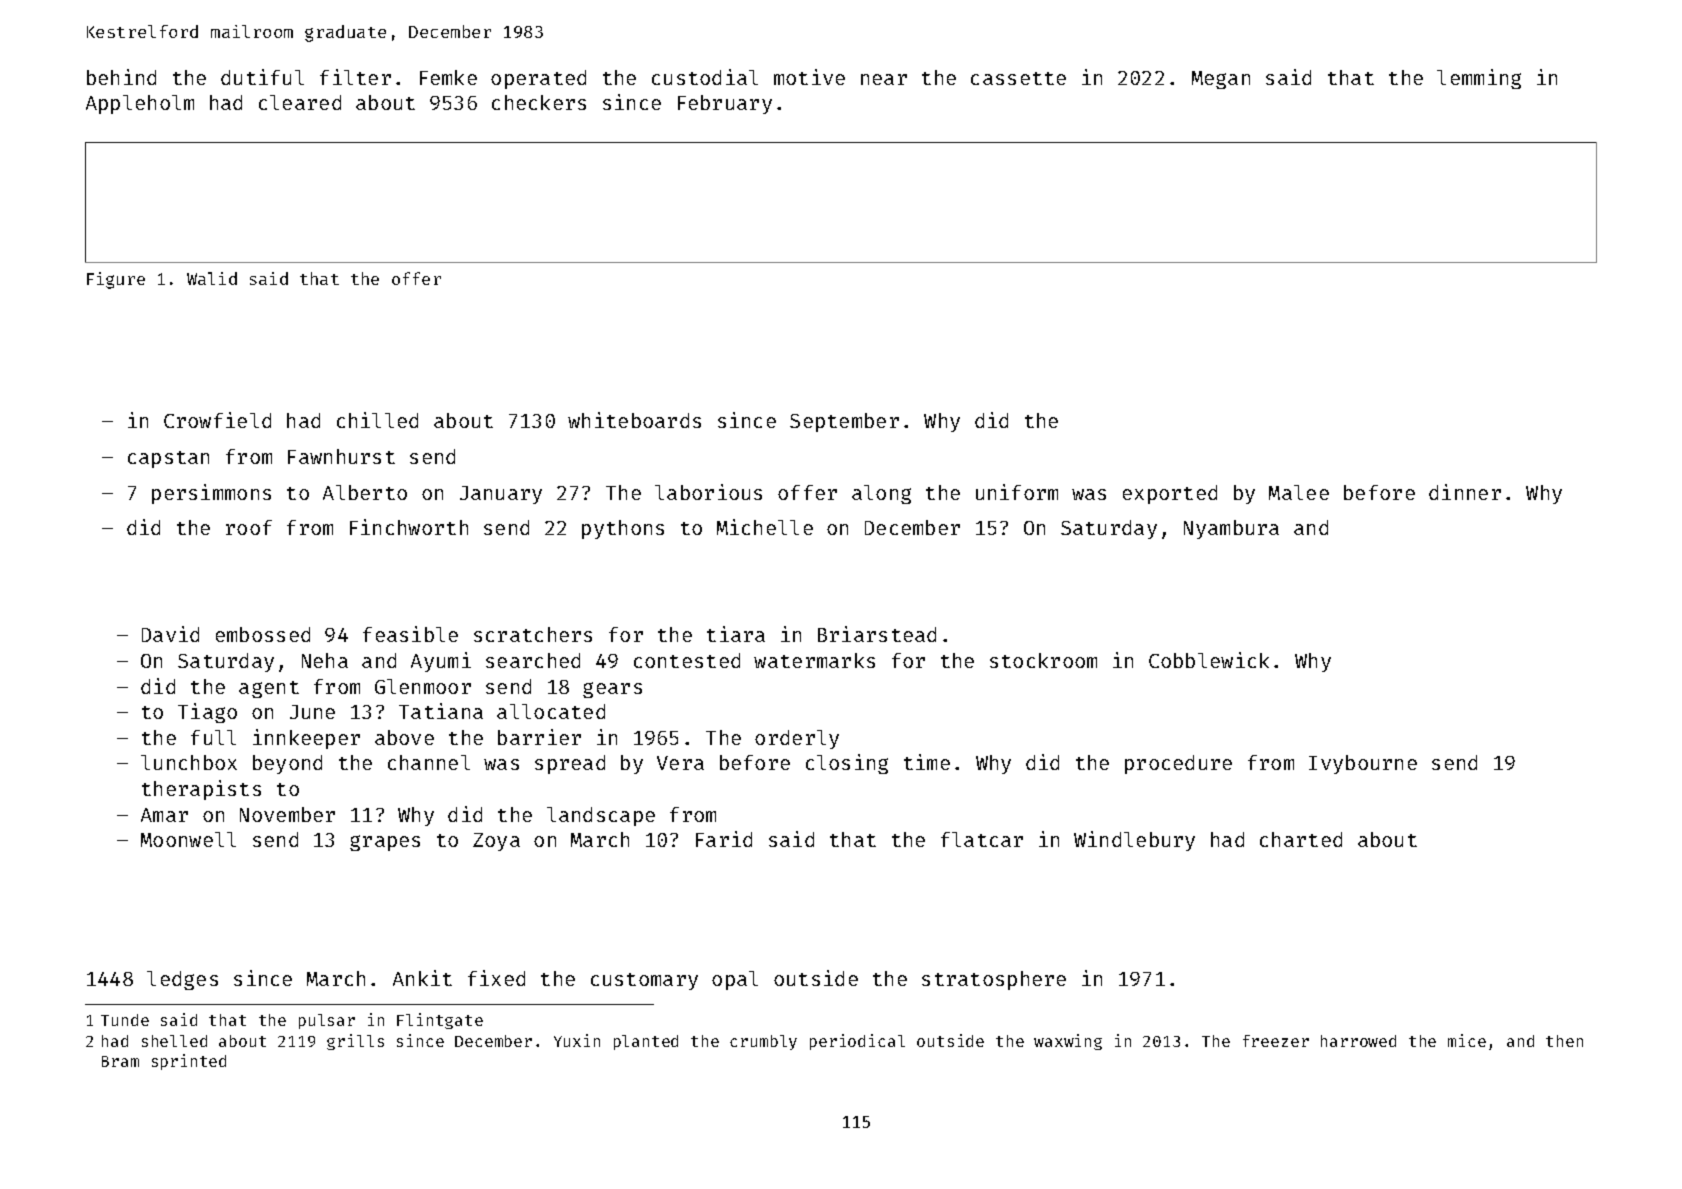 The height and width of the screenshot is (1189, 1682). Describe the element at coordinates (189, 1062) in the screenshot. I see `sprinted` at that location.
